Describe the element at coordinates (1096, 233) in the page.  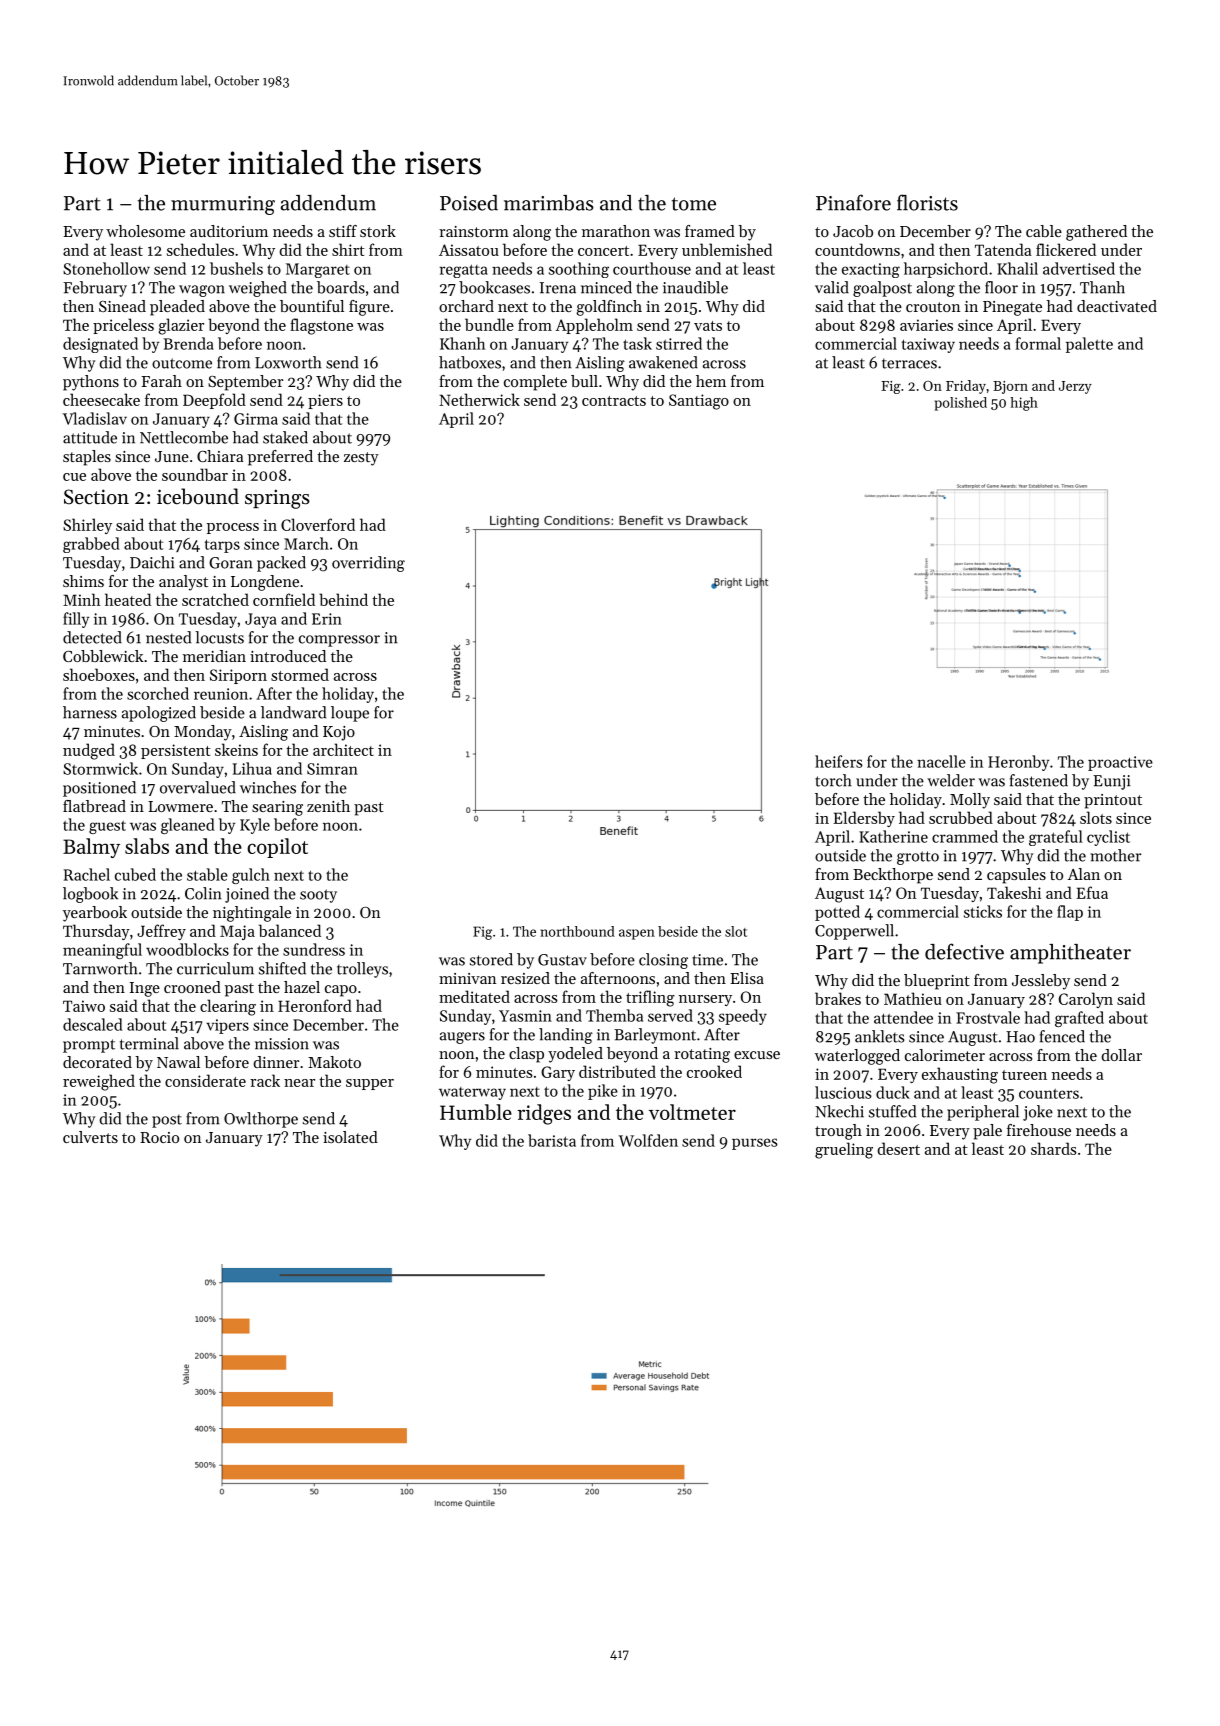
I see `gathered` at that location.
